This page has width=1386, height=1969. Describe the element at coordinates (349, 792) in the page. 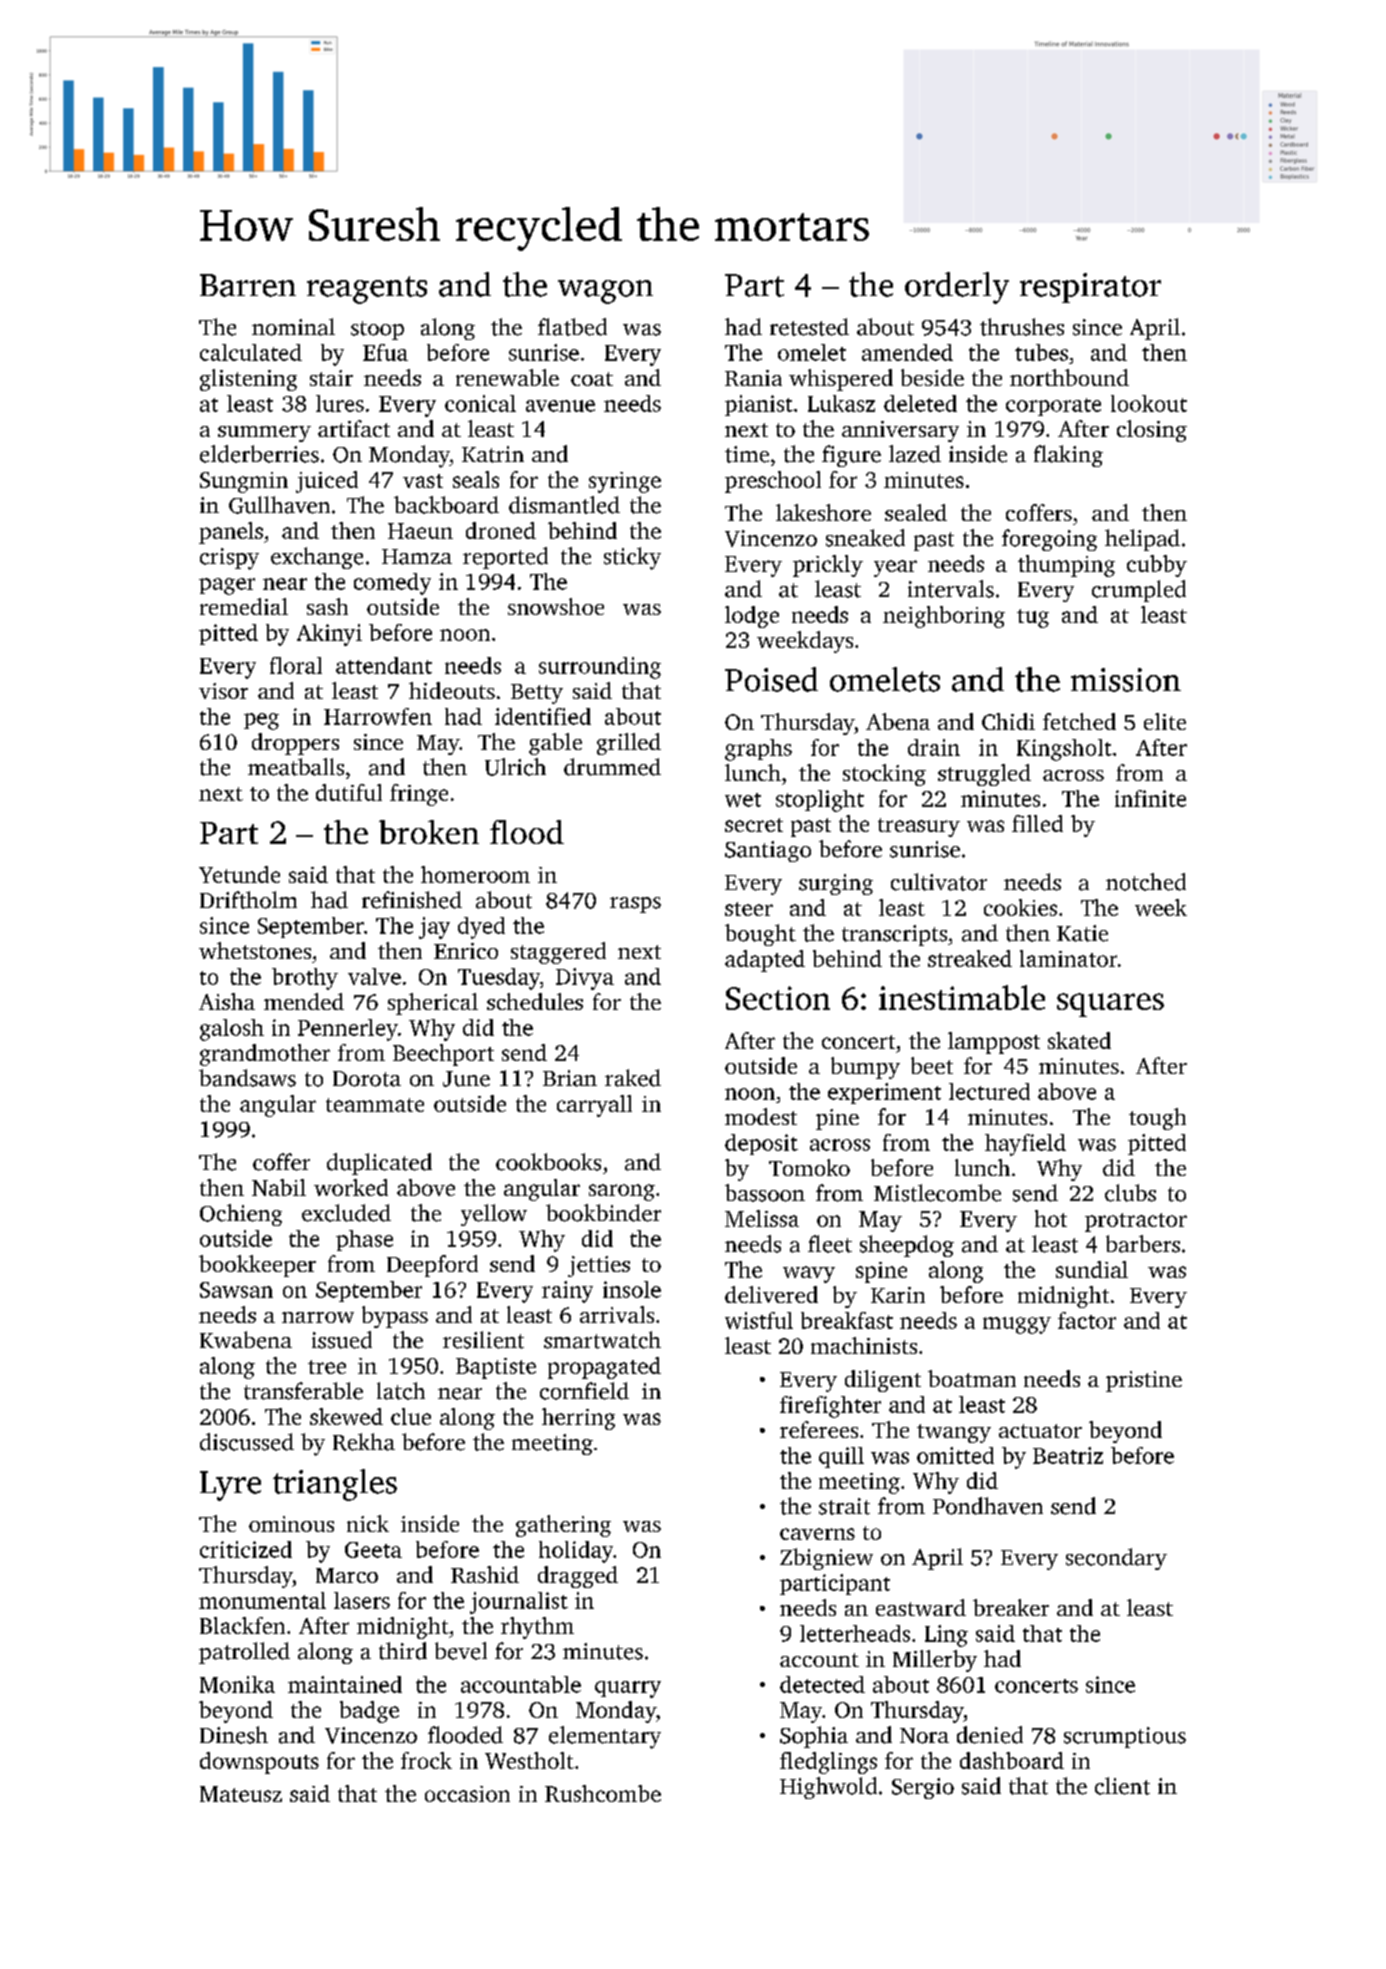

I see `dutiful` at that location.
